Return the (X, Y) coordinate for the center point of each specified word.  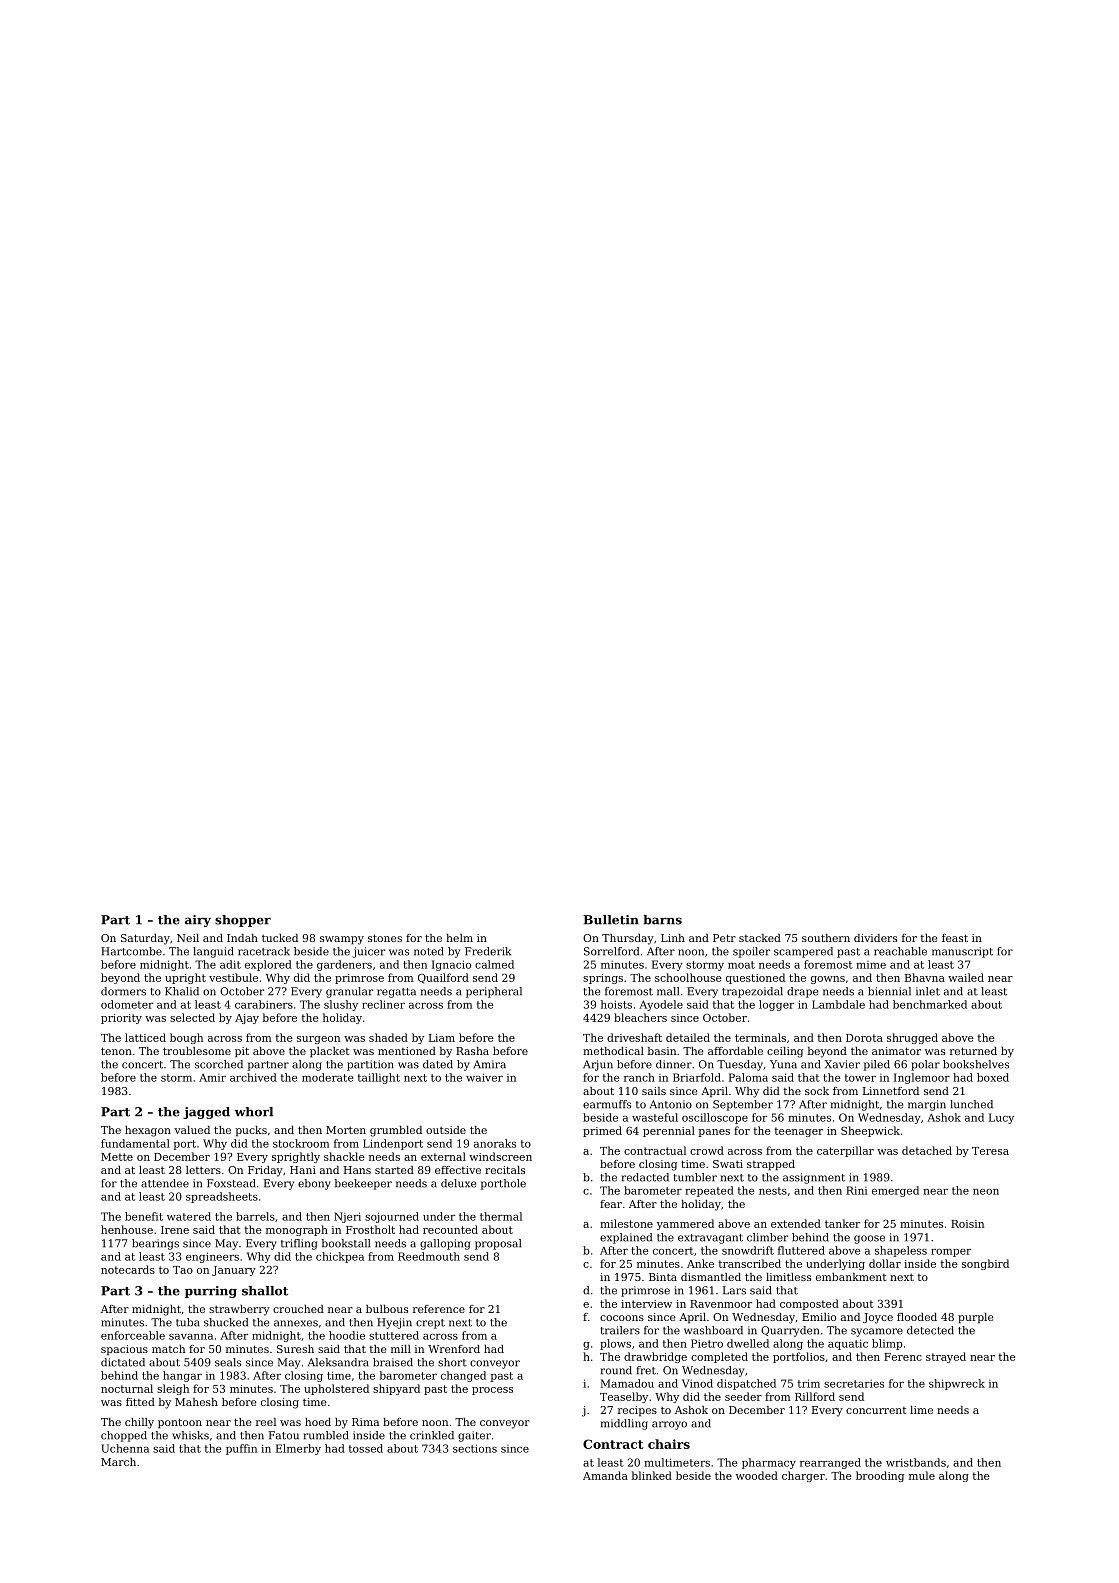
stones (385, 938)
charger (803, 1476)
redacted (645, 1177)
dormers (123, 991)
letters (203, 1170)
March (118, 1462)
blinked (652, 1475)
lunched (971, 1104)
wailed (966, 977)
